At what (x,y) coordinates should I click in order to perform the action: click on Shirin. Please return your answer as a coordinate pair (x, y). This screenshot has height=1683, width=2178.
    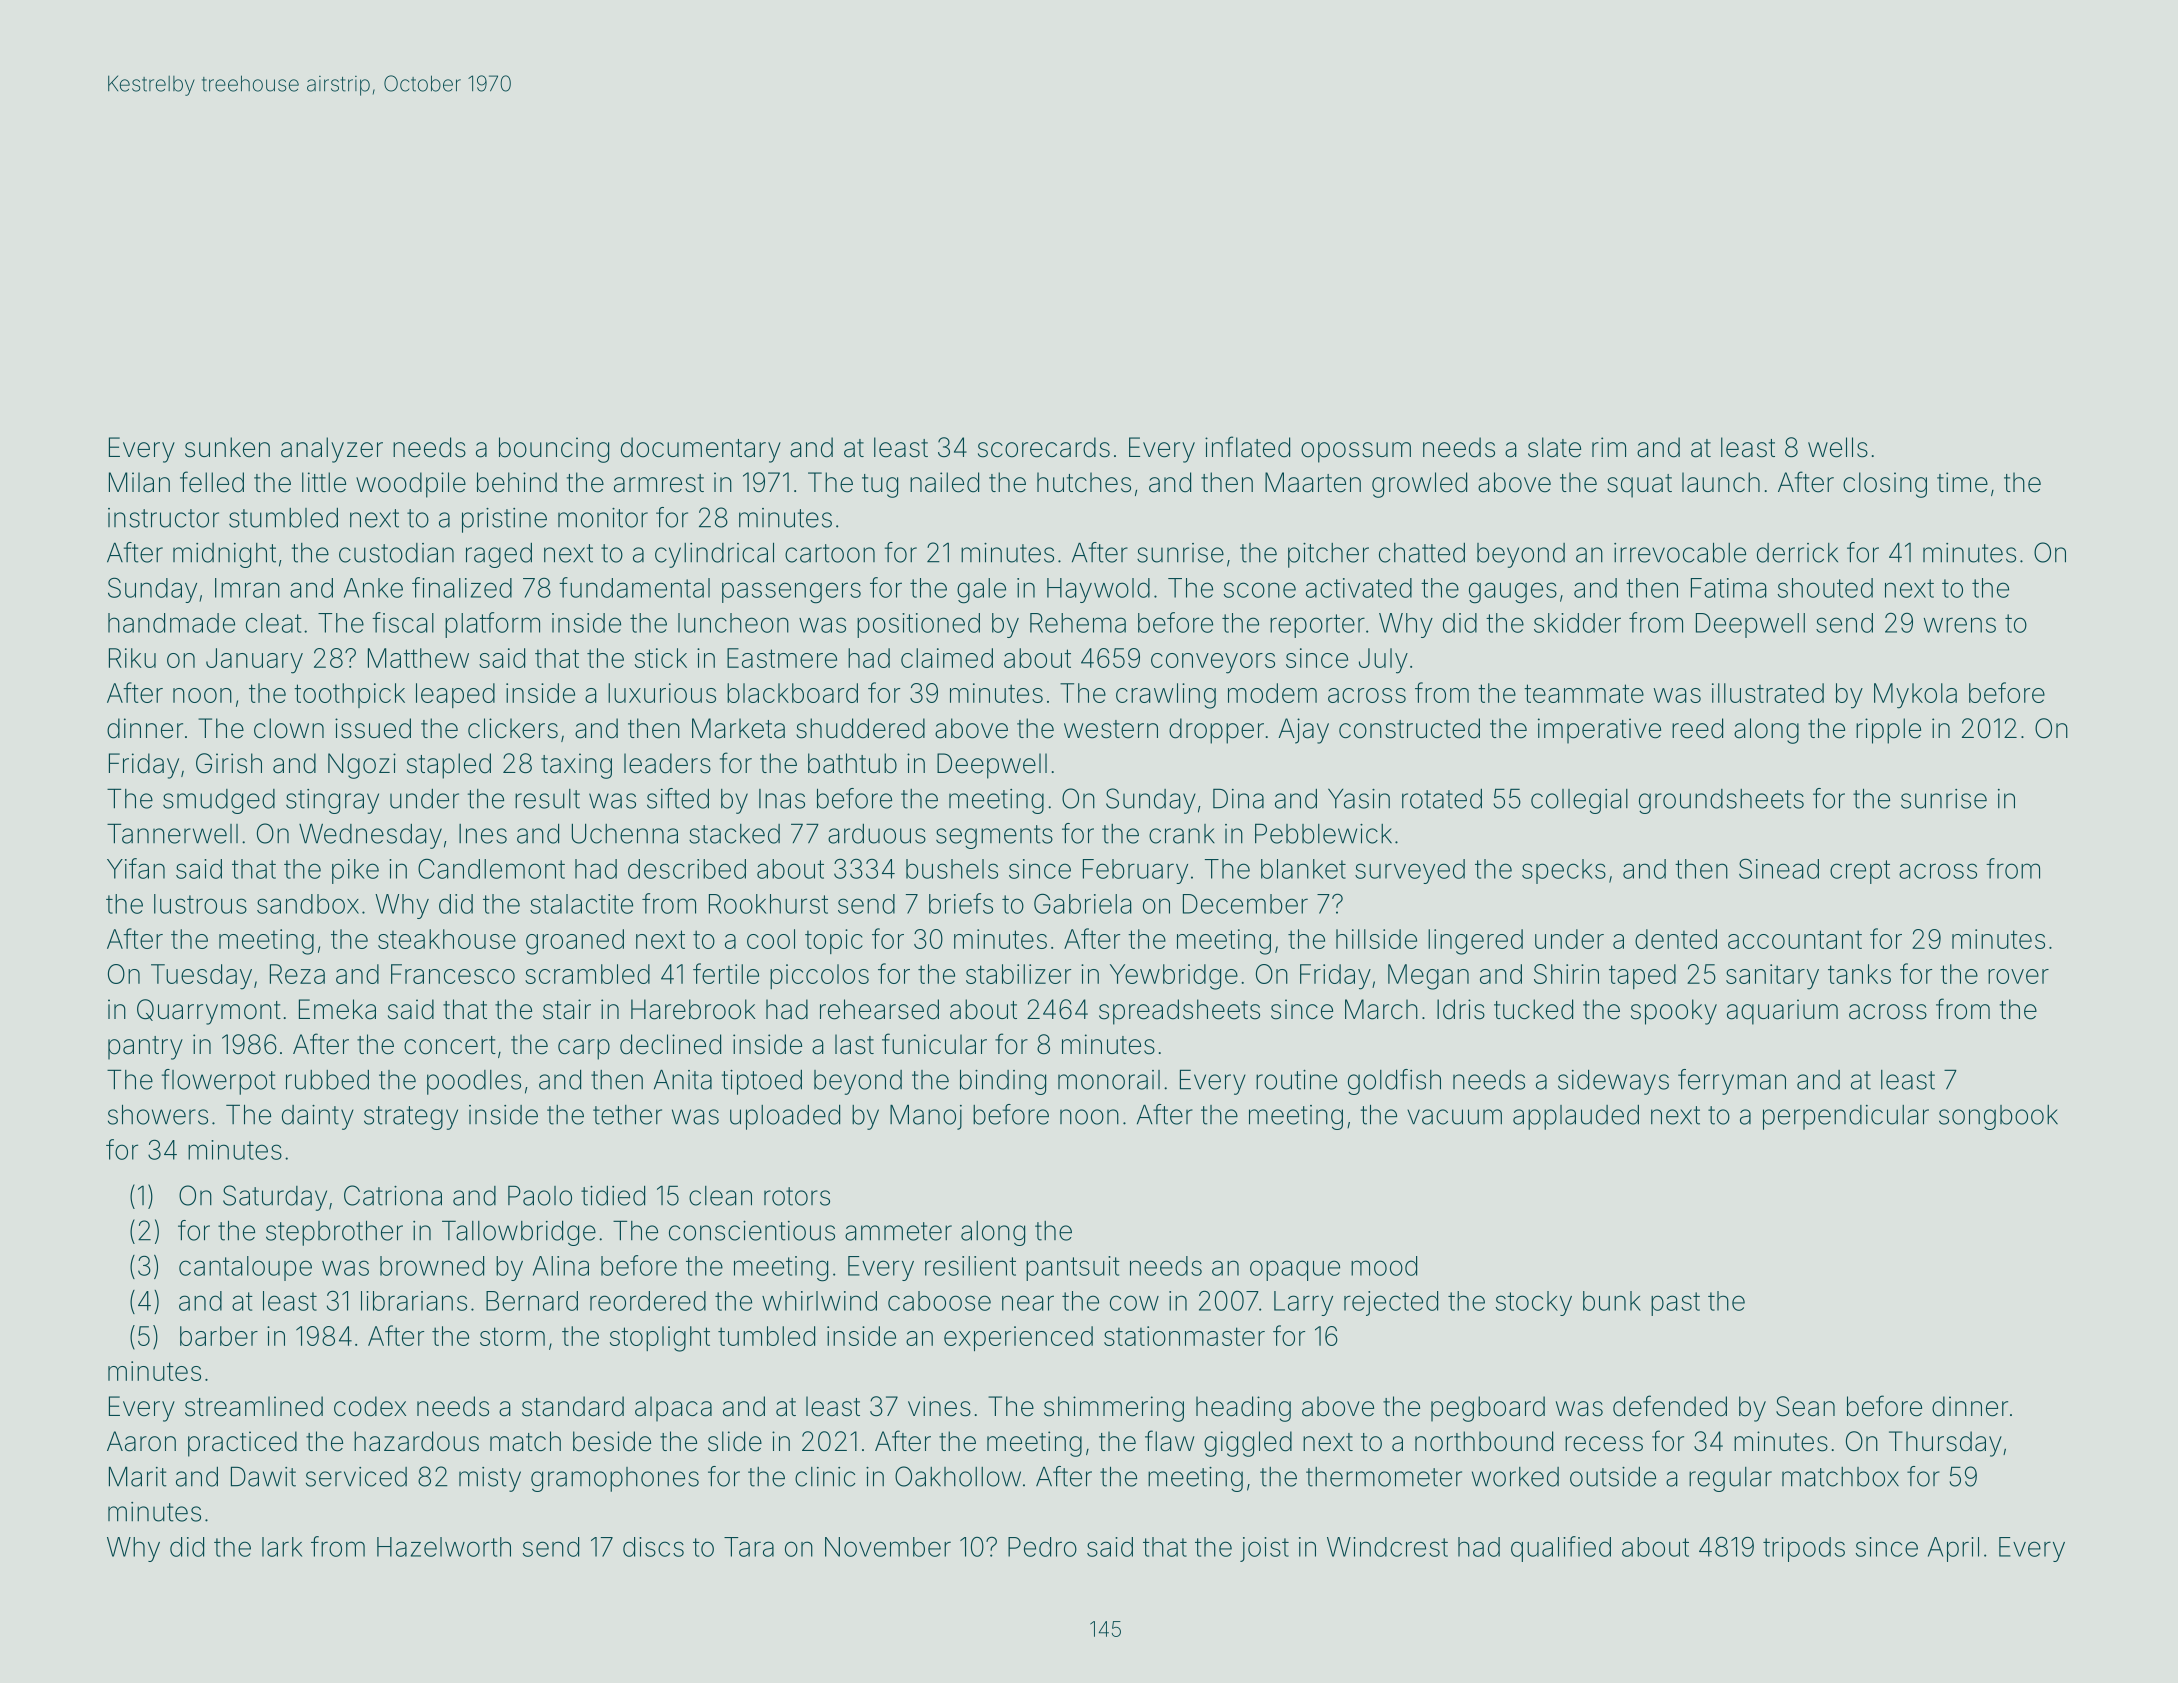
    Looking at the image, I should click on (1566, 974).
